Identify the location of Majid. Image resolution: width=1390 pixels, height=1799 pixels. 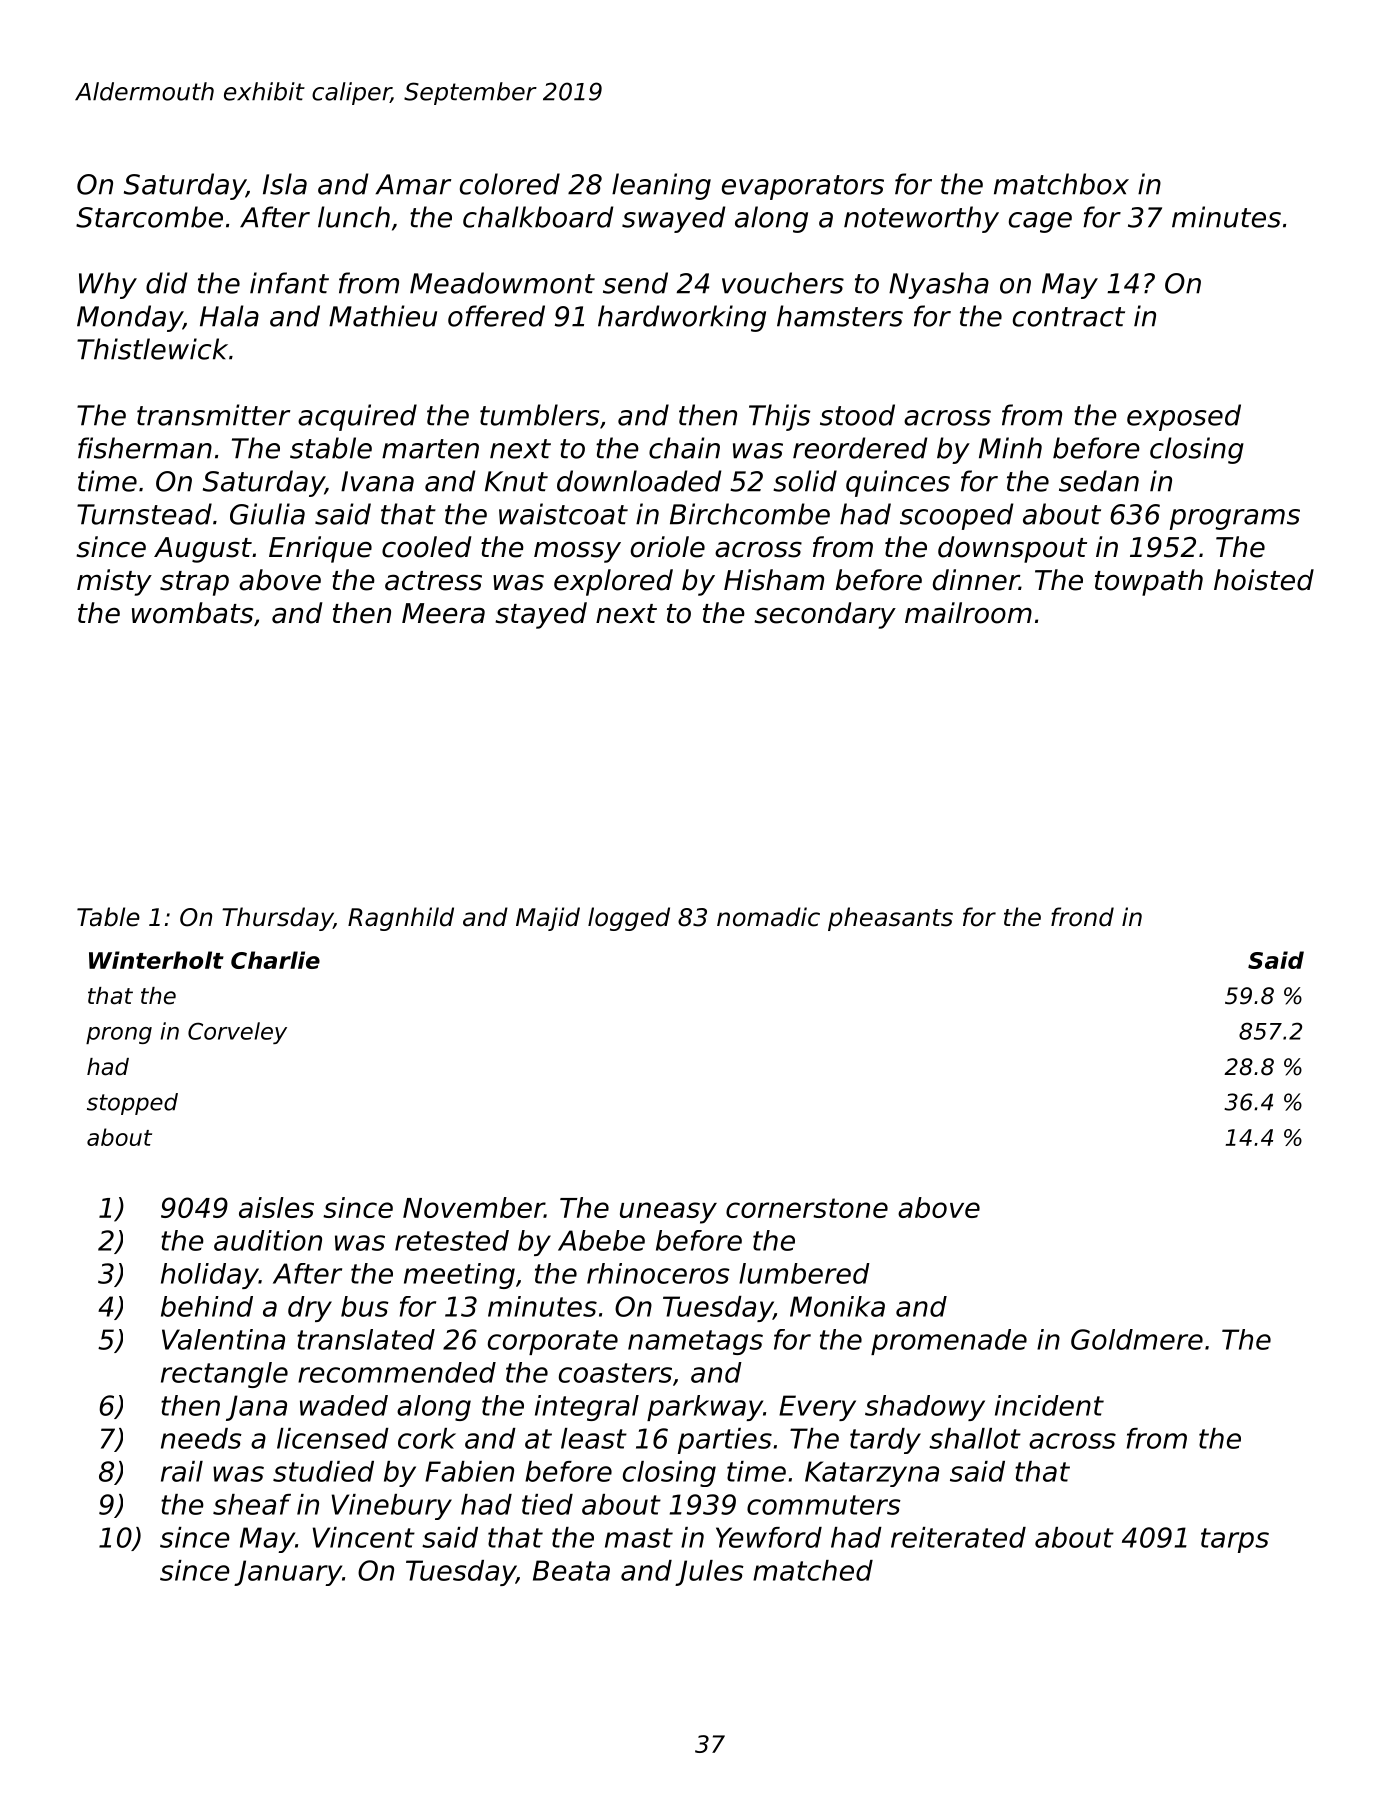
(548, 919).
